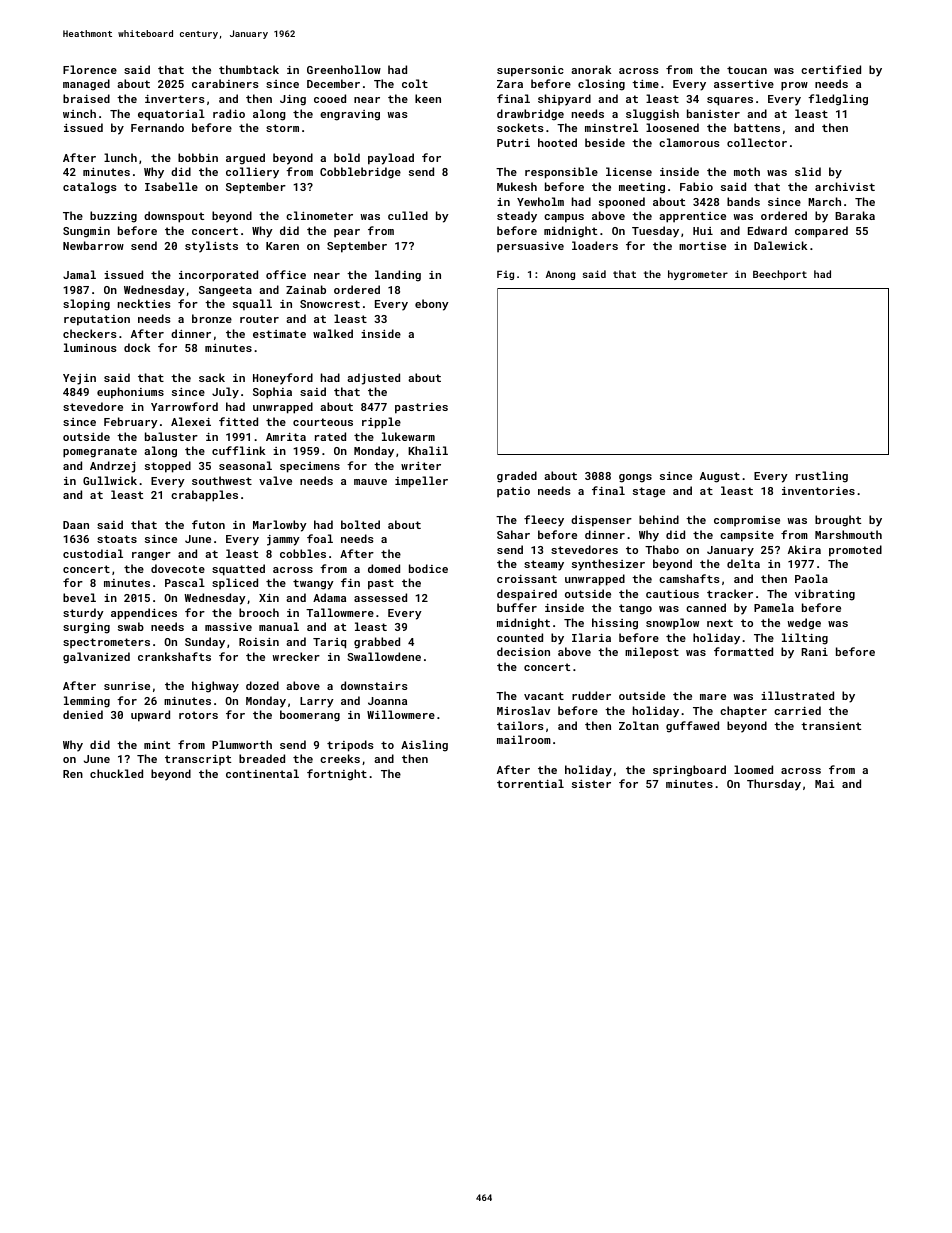 The width and height of the screenshot is (952, 1233). I want to click on July, so click(225, 393).
